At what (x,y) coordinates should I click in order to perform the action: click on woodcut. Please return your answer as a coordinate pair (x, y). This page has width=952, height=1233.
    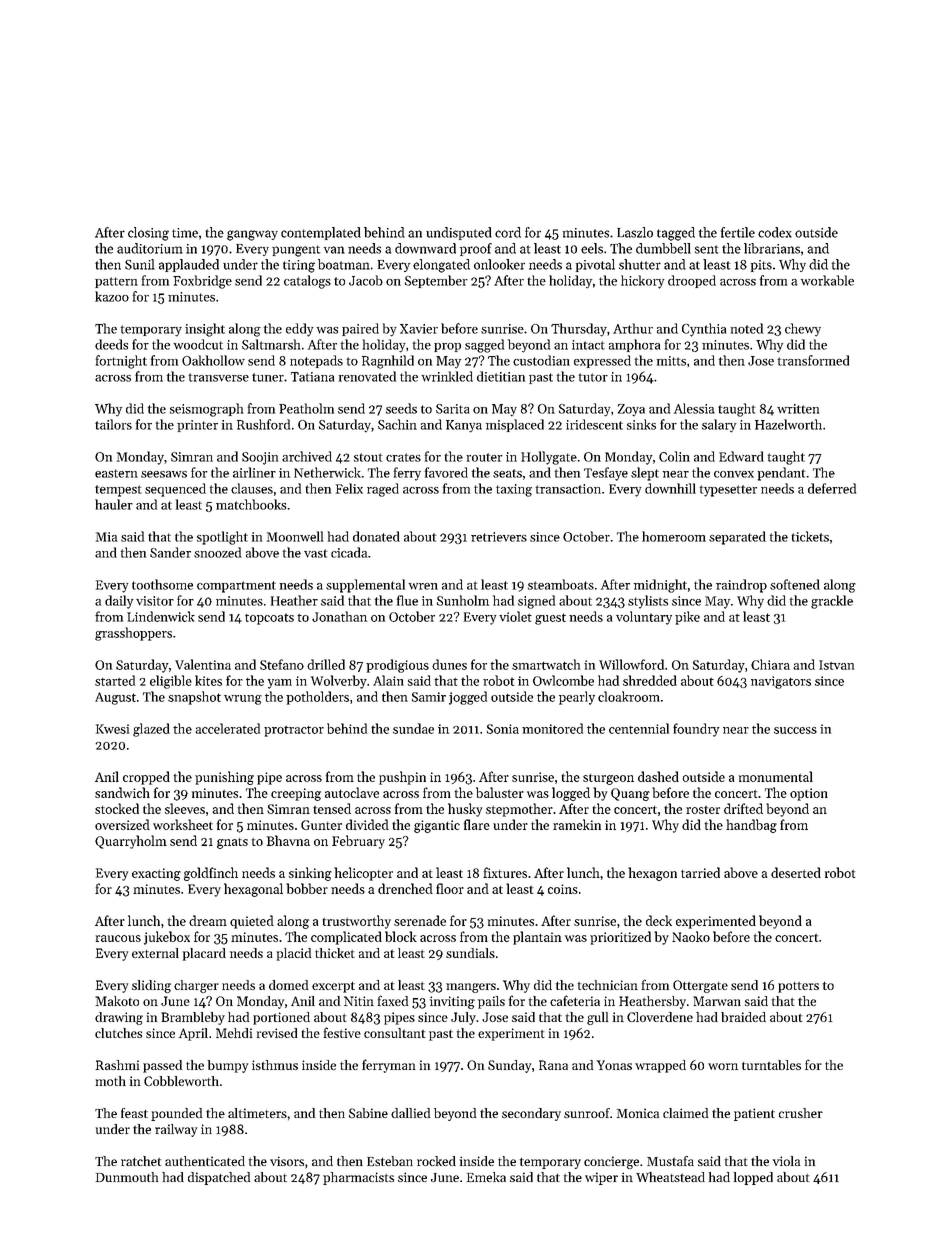
    Looking at the image, I should click on (199, 344).
